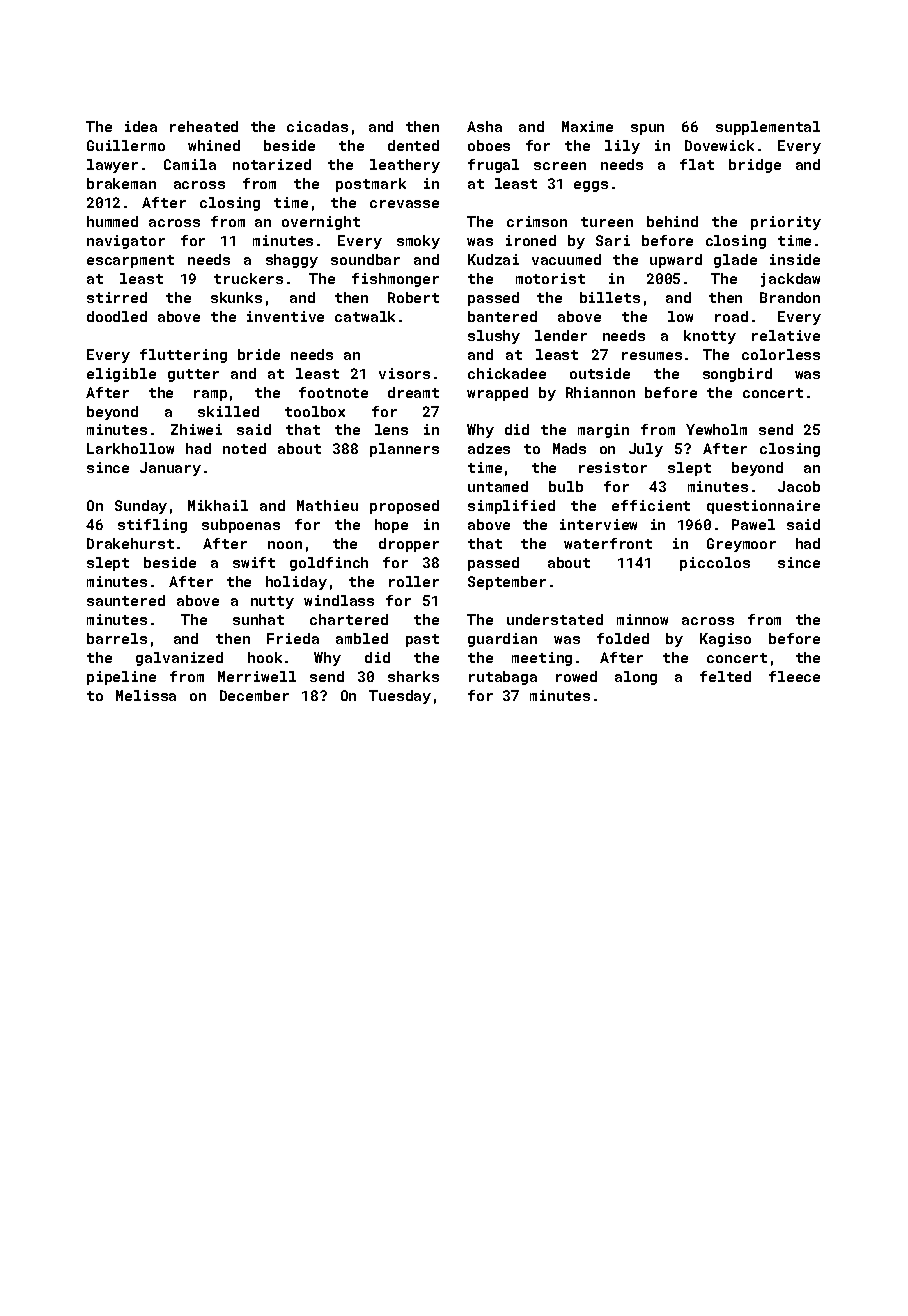  Describe the element at coordinates (676, 261) in the image. I see `upward` at that location.
